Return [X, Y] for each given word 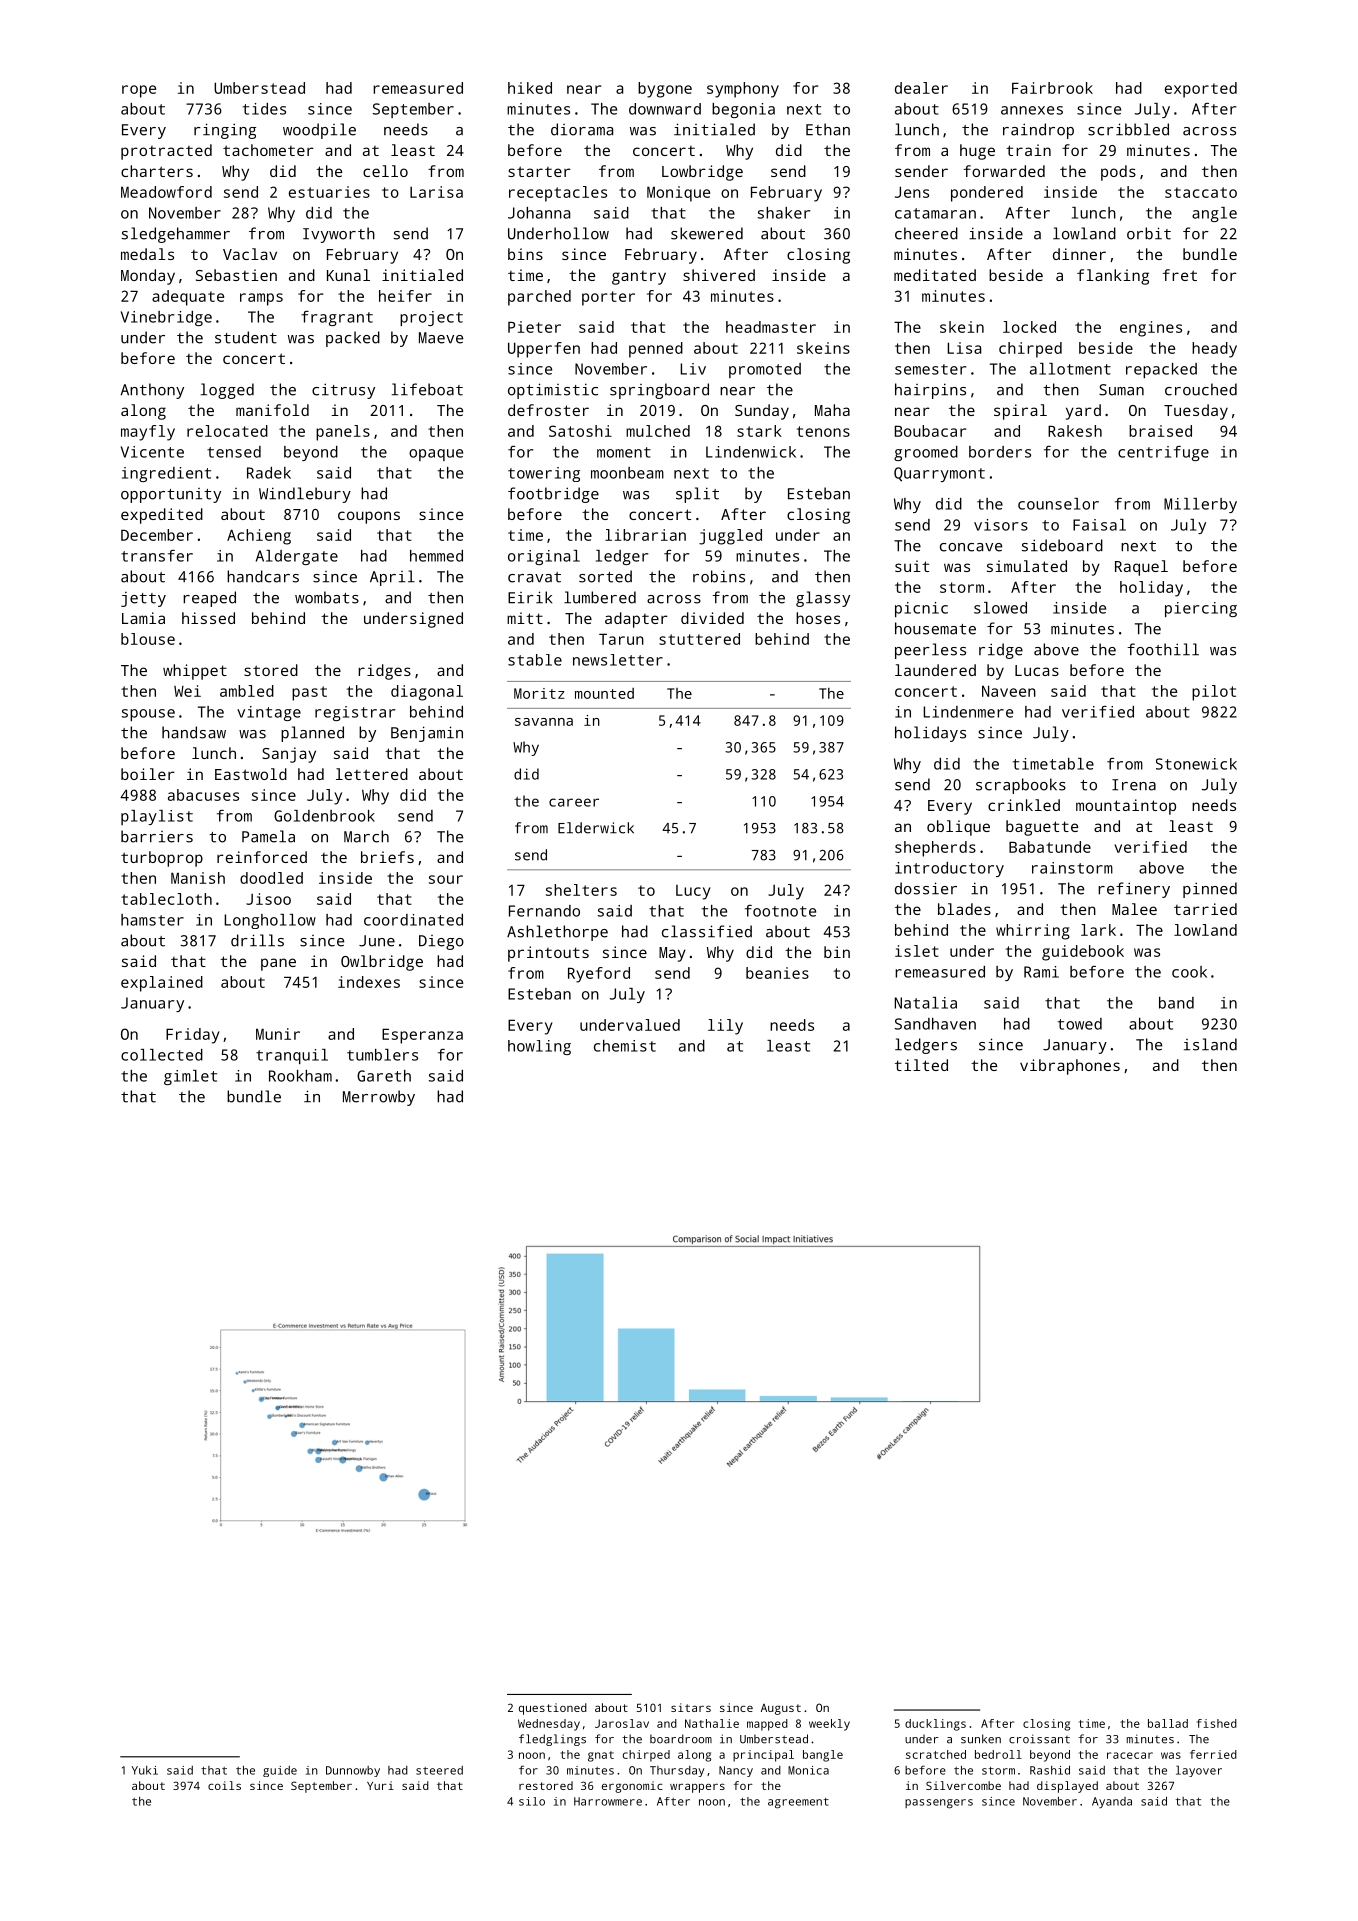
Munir [278, 1034]
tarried [1205, 909]
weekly [829, 1725]
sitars [691, 1707]
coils [224, 1785]
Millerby [1200, 505]
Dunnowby [353, 1771]
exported [1201, 90]
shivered [719, 275]
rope [139, 91]
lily [725, 1027]
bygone [665, 90]
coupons [369, 517]
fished [1217, 1723]
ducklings [935, 1725]
